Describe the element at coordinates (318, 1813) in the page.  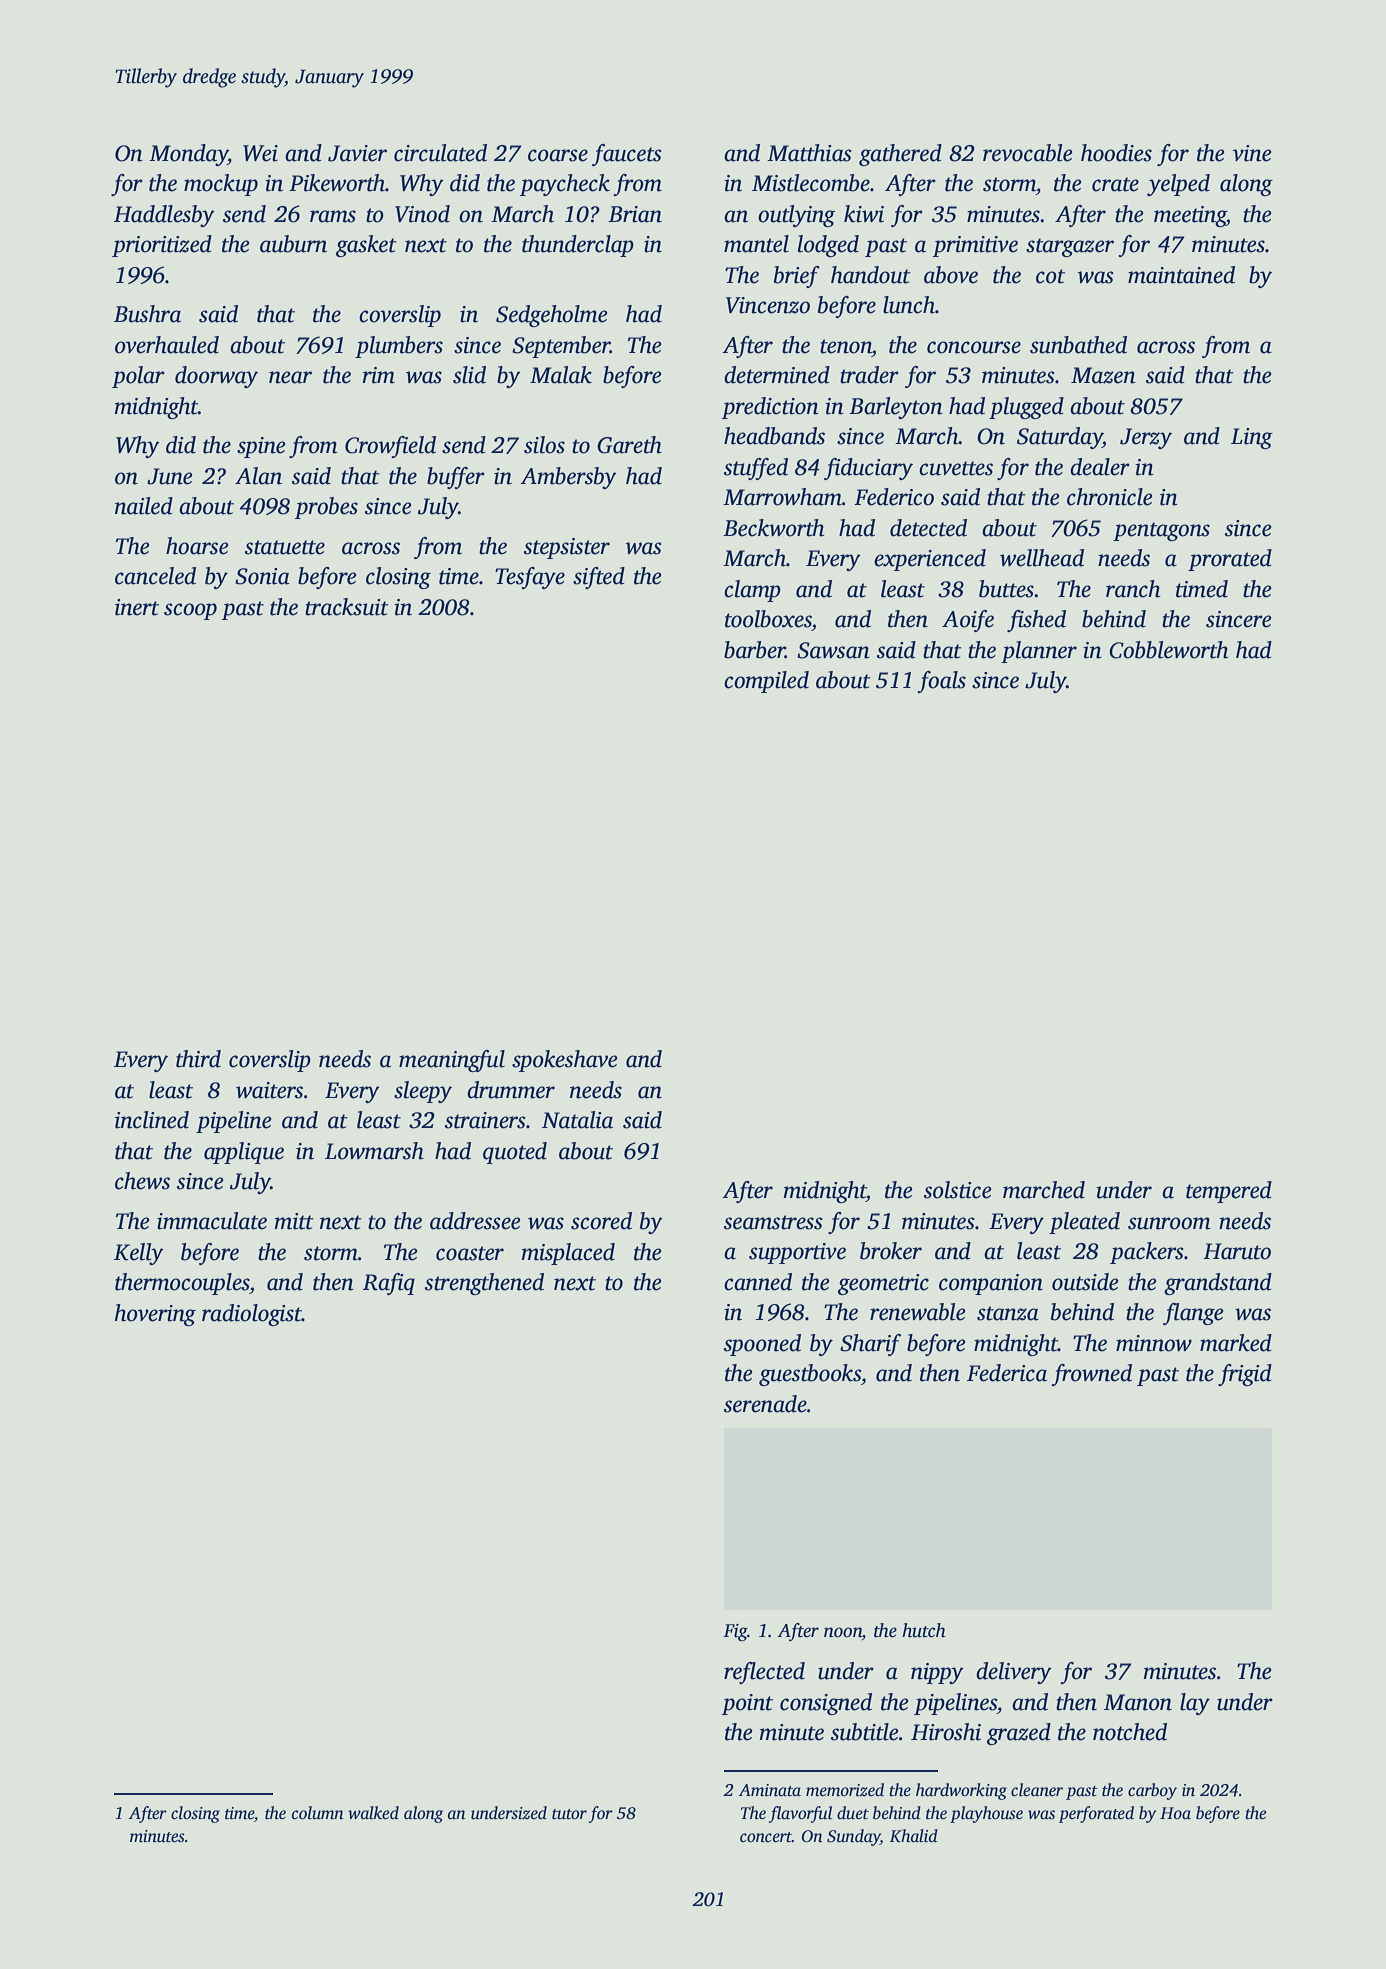
I see `column` at that location.
